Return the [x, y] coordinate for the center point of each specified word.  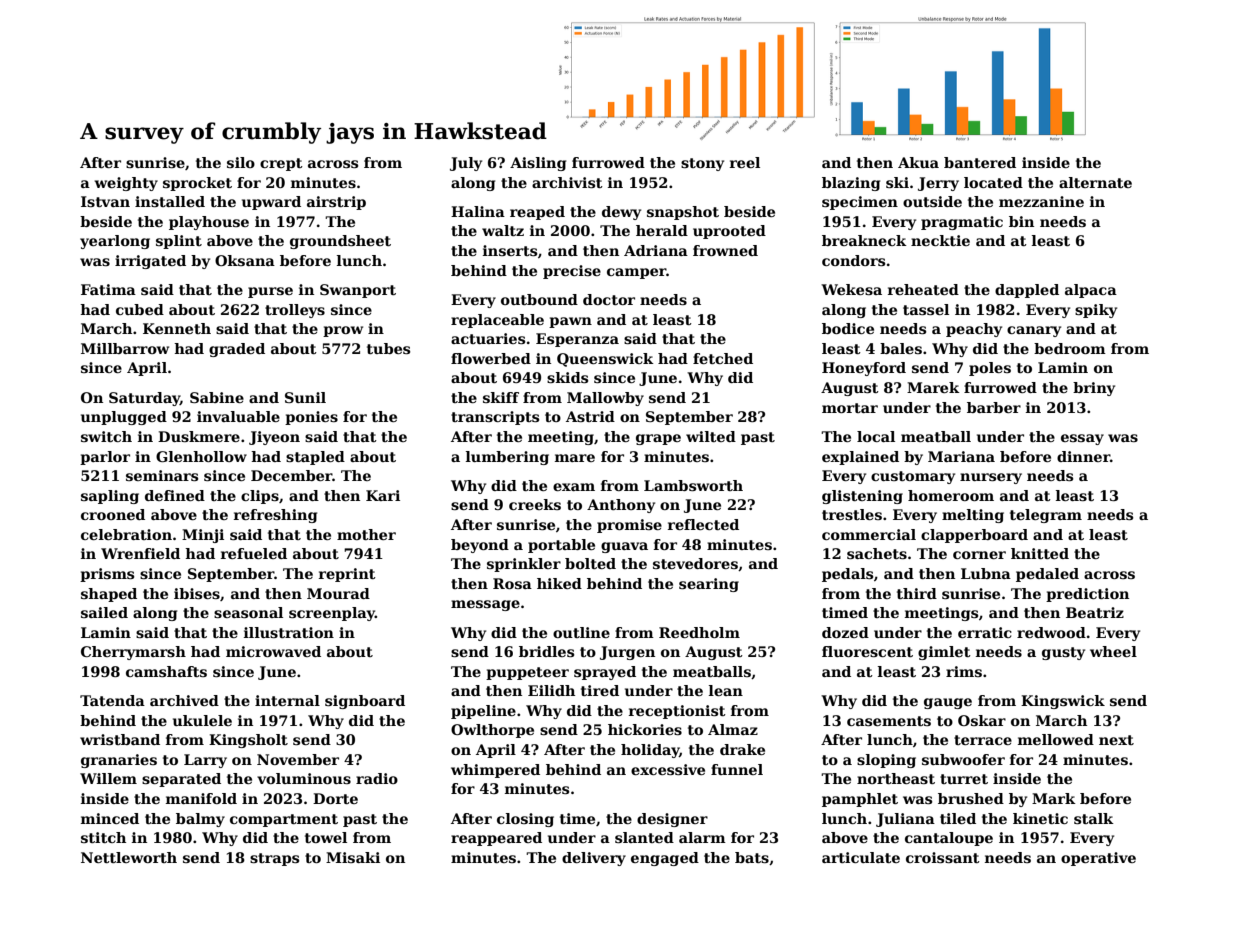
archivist [567, 182]
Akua [918, 162]
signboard [365, 702]
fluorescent [867, 651]
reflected [703, 524]
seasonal [248, 612]
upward [271, 203]
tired [600, 690]
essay [1082, 439]
